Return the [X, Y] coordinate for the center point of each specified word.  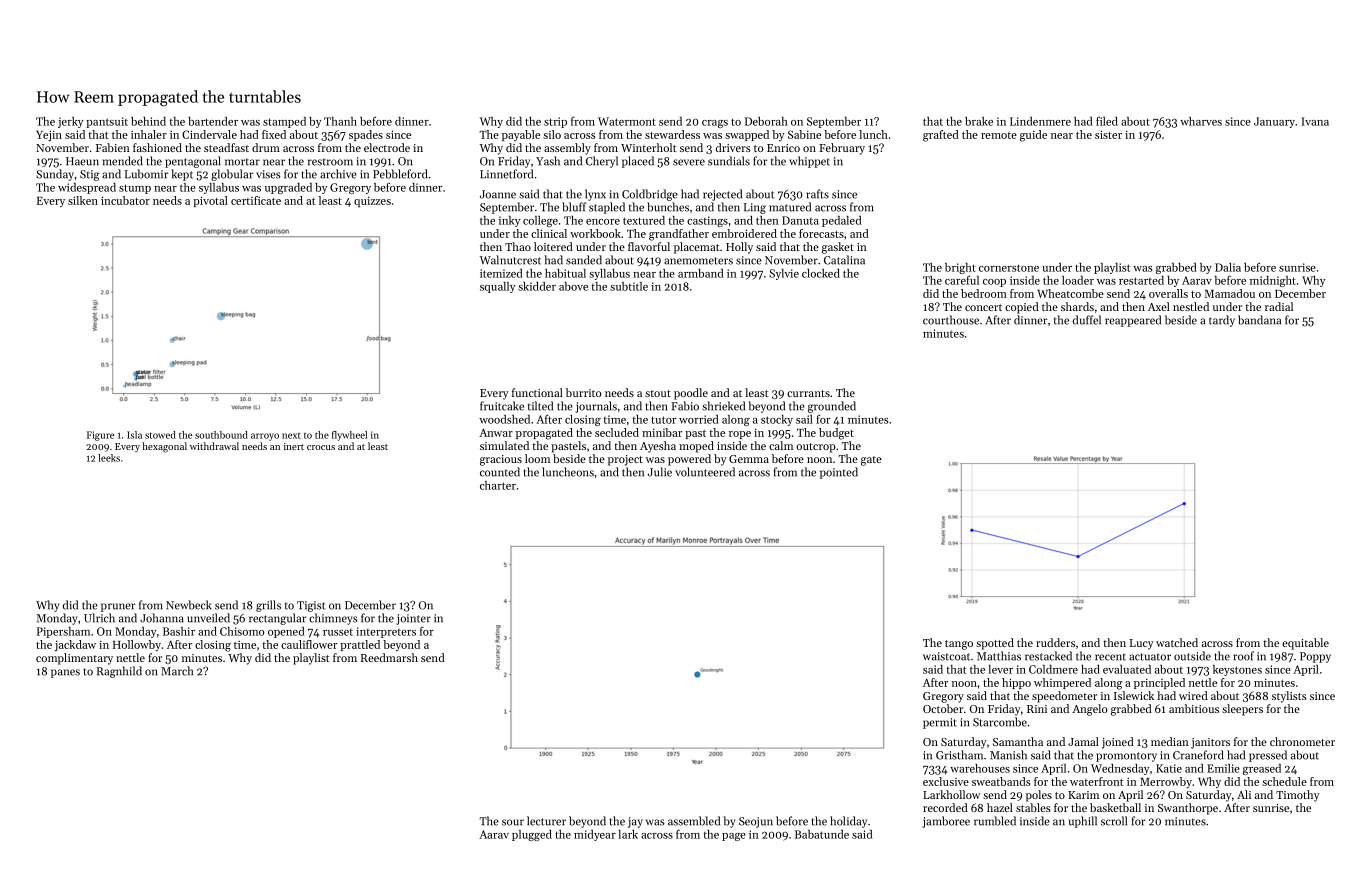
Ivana [1315, 121]
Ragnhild [119, 672]
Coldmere [1053, 669]
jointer [413, 619]
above [573, 286]
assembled [694, 821]
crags [715, 124]
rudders [1055, 642]
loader [1078, 280]
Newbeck [189, 605]
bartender [213, 121]
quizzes [372, 201]
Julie [660, 472]
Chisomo [242, 631]
